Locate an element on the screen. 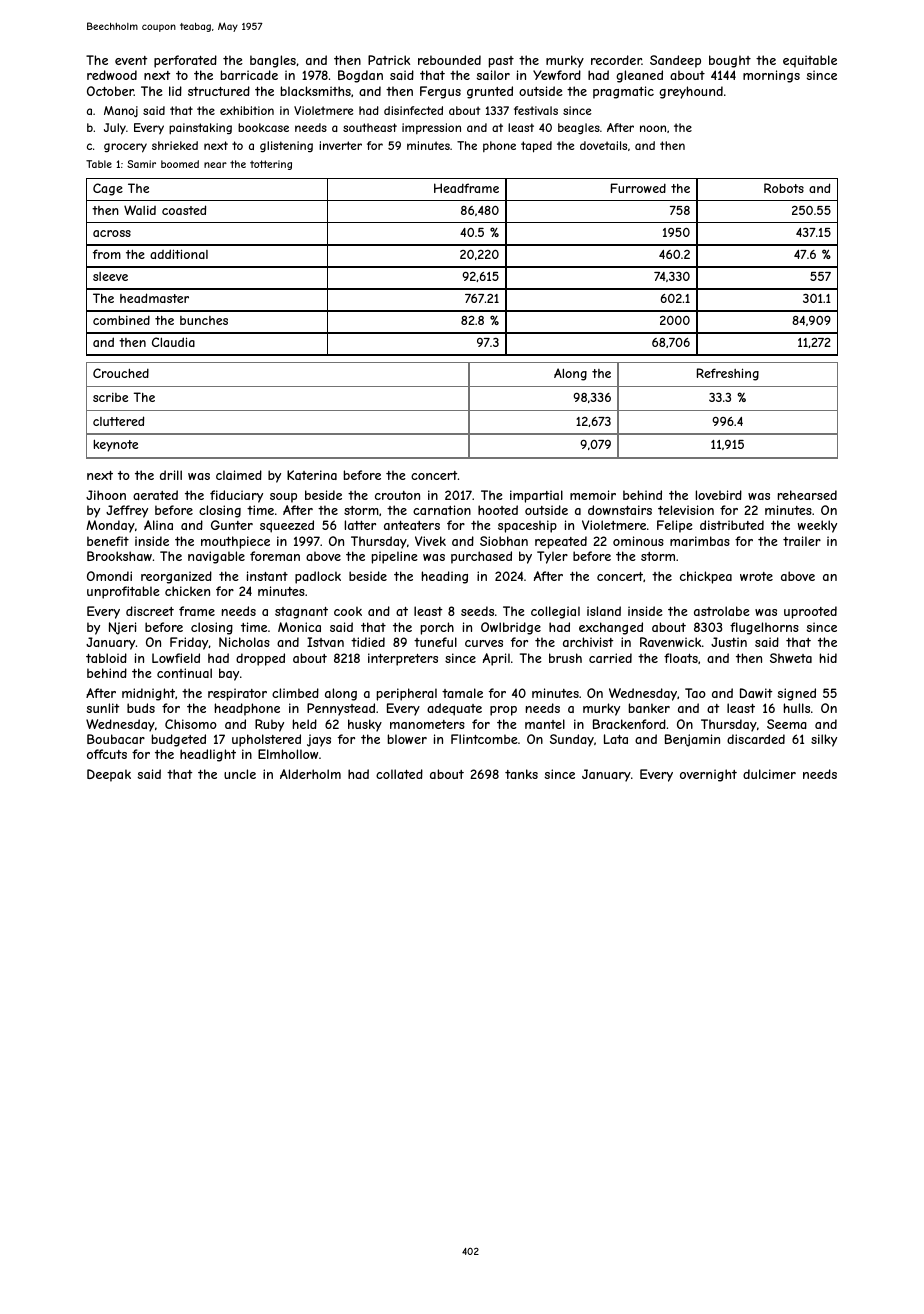 The width and height of the screenshot is (924, 1314). Robots is located at coordinates (784, 188).
